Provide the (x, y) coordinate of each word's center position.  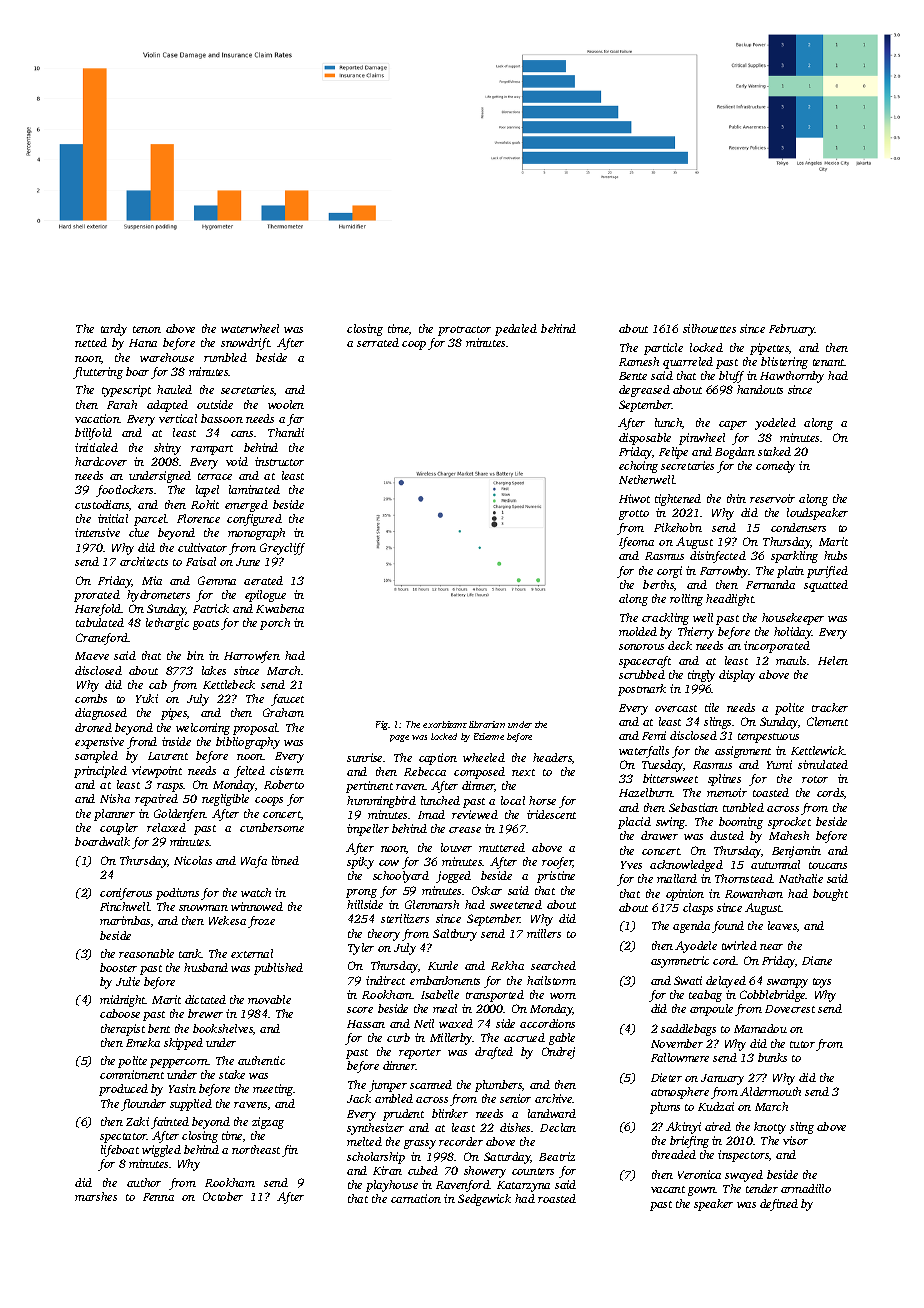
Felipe (673, 453)
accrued (524, 1037)
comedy (775, 467)
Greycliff (282, 549)
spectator (123, 1138)
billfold (93, 434)
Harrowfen (252, 657)
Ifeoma (636, 543)
